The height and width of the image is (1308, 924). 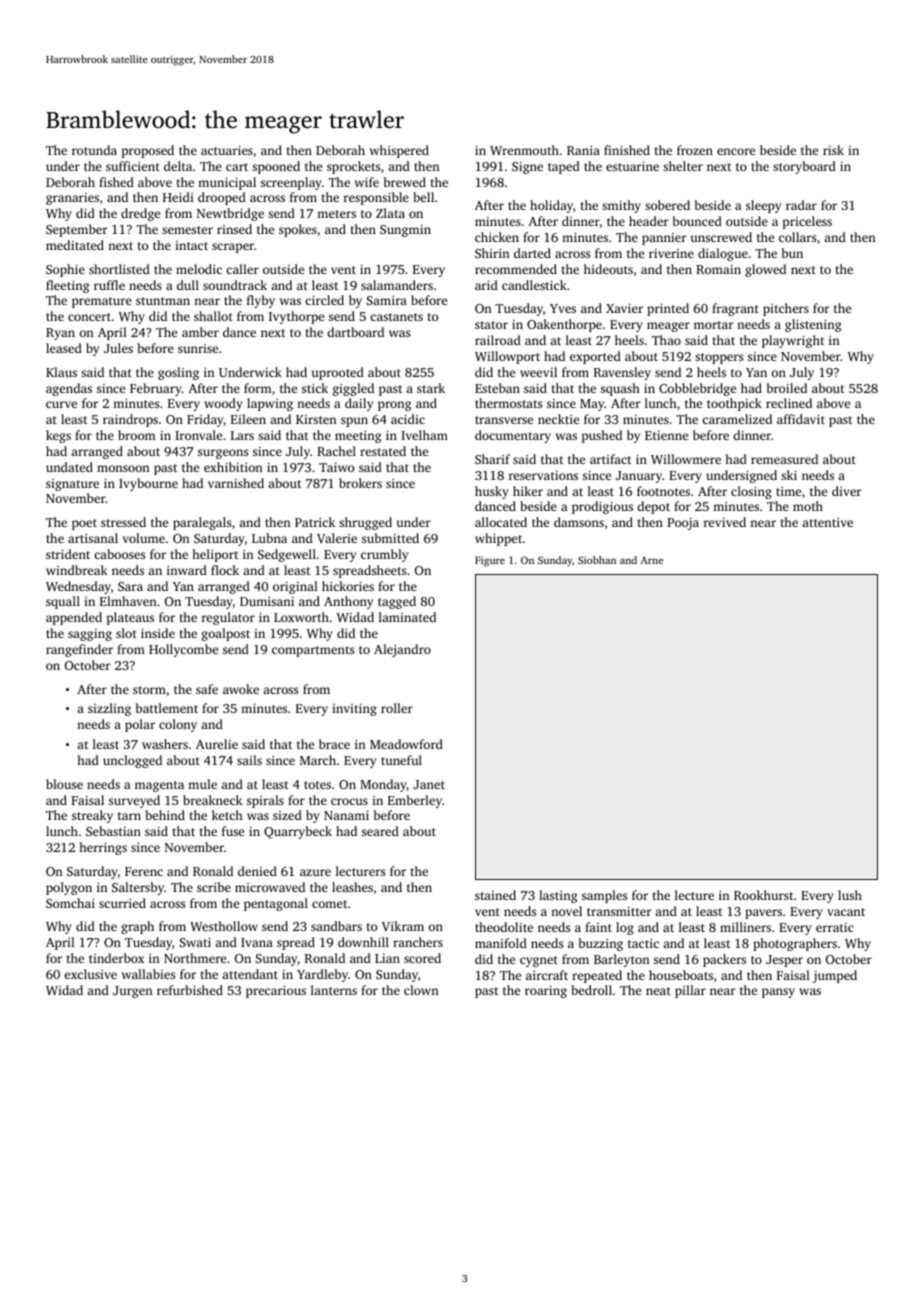 I want to click on caramelized, so click(x=737, y=419).
